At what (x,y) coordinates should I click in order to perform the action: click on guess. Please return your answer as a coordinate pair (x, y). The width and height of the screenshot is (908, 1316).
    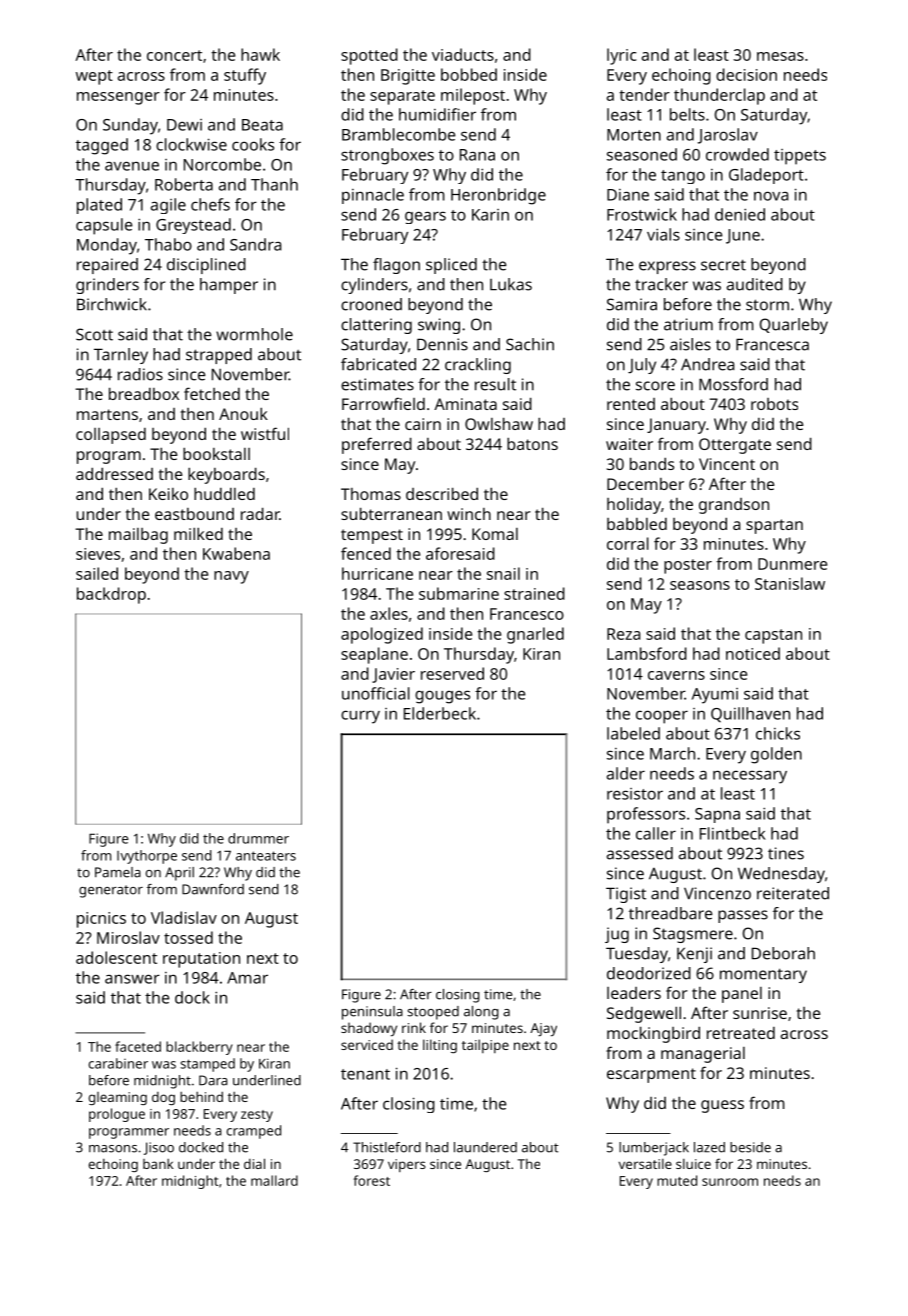
    Looking at the image, I should click on (722, 1106).
